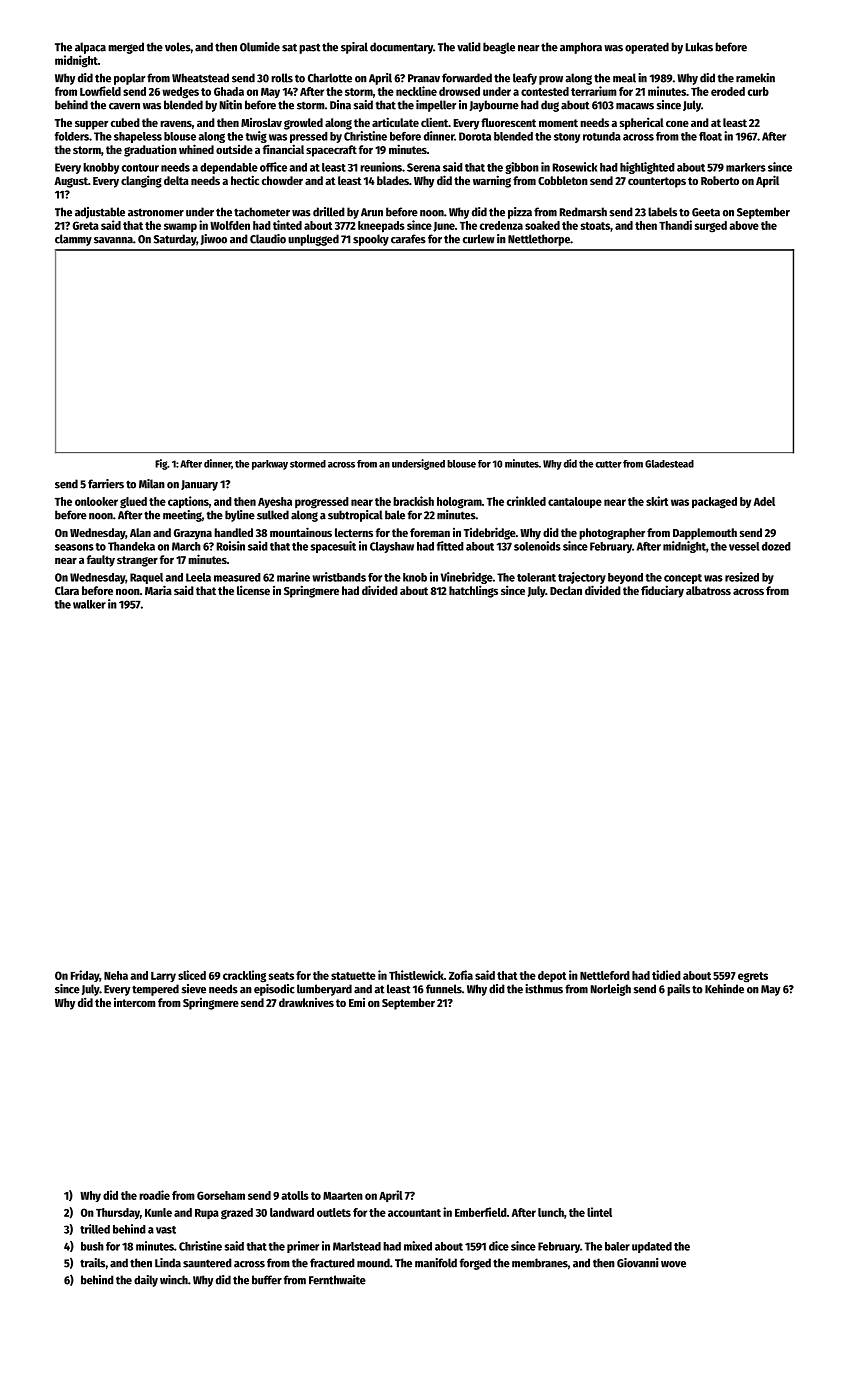 This document has width=849, height=1400. What do you see at coordinates (244, 976) in the document?
I see `crackling` at bounding box center [244, 976].
